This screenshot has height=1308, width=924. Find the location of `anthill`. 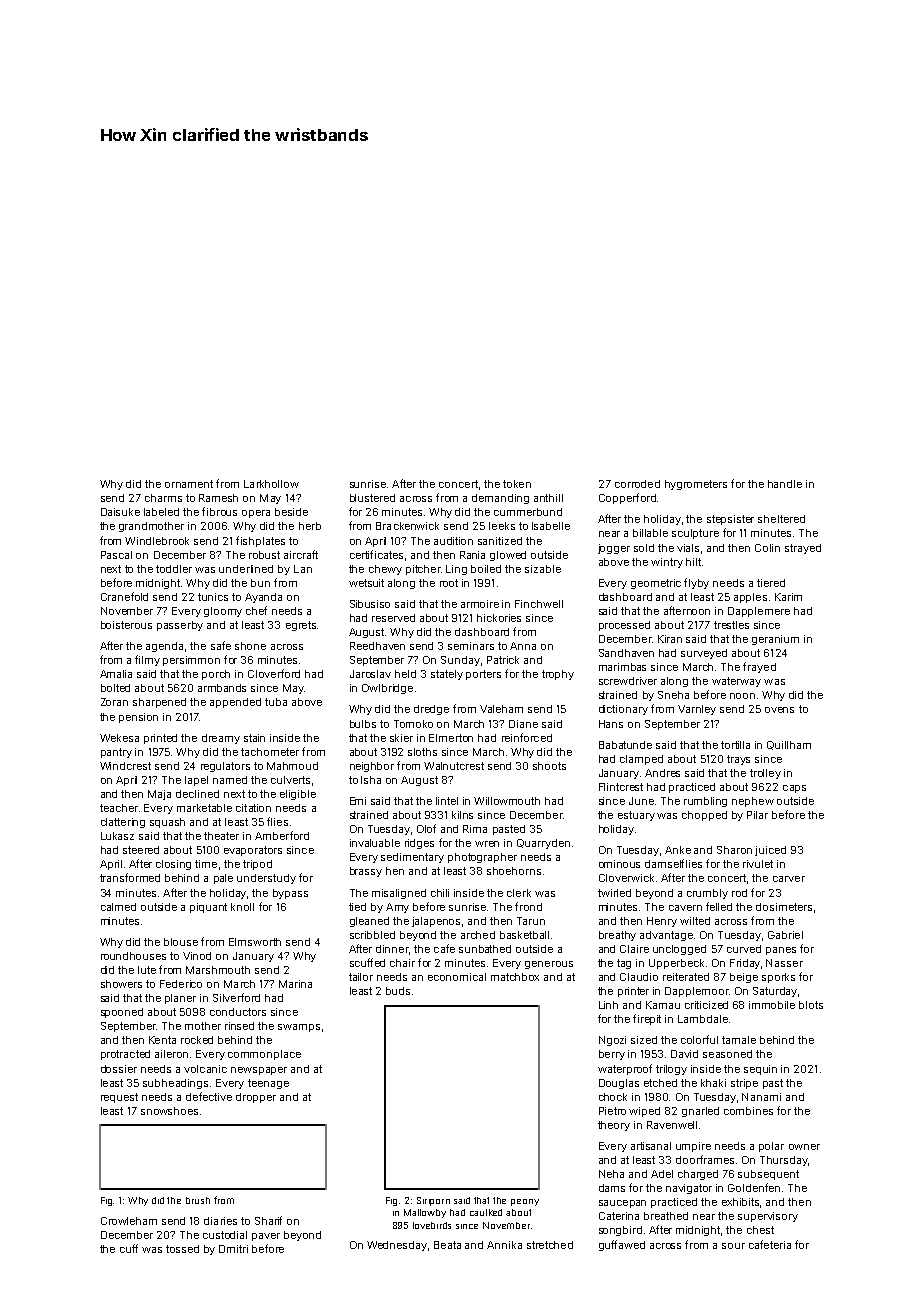

anthill is located at coordinates (548, 498).
